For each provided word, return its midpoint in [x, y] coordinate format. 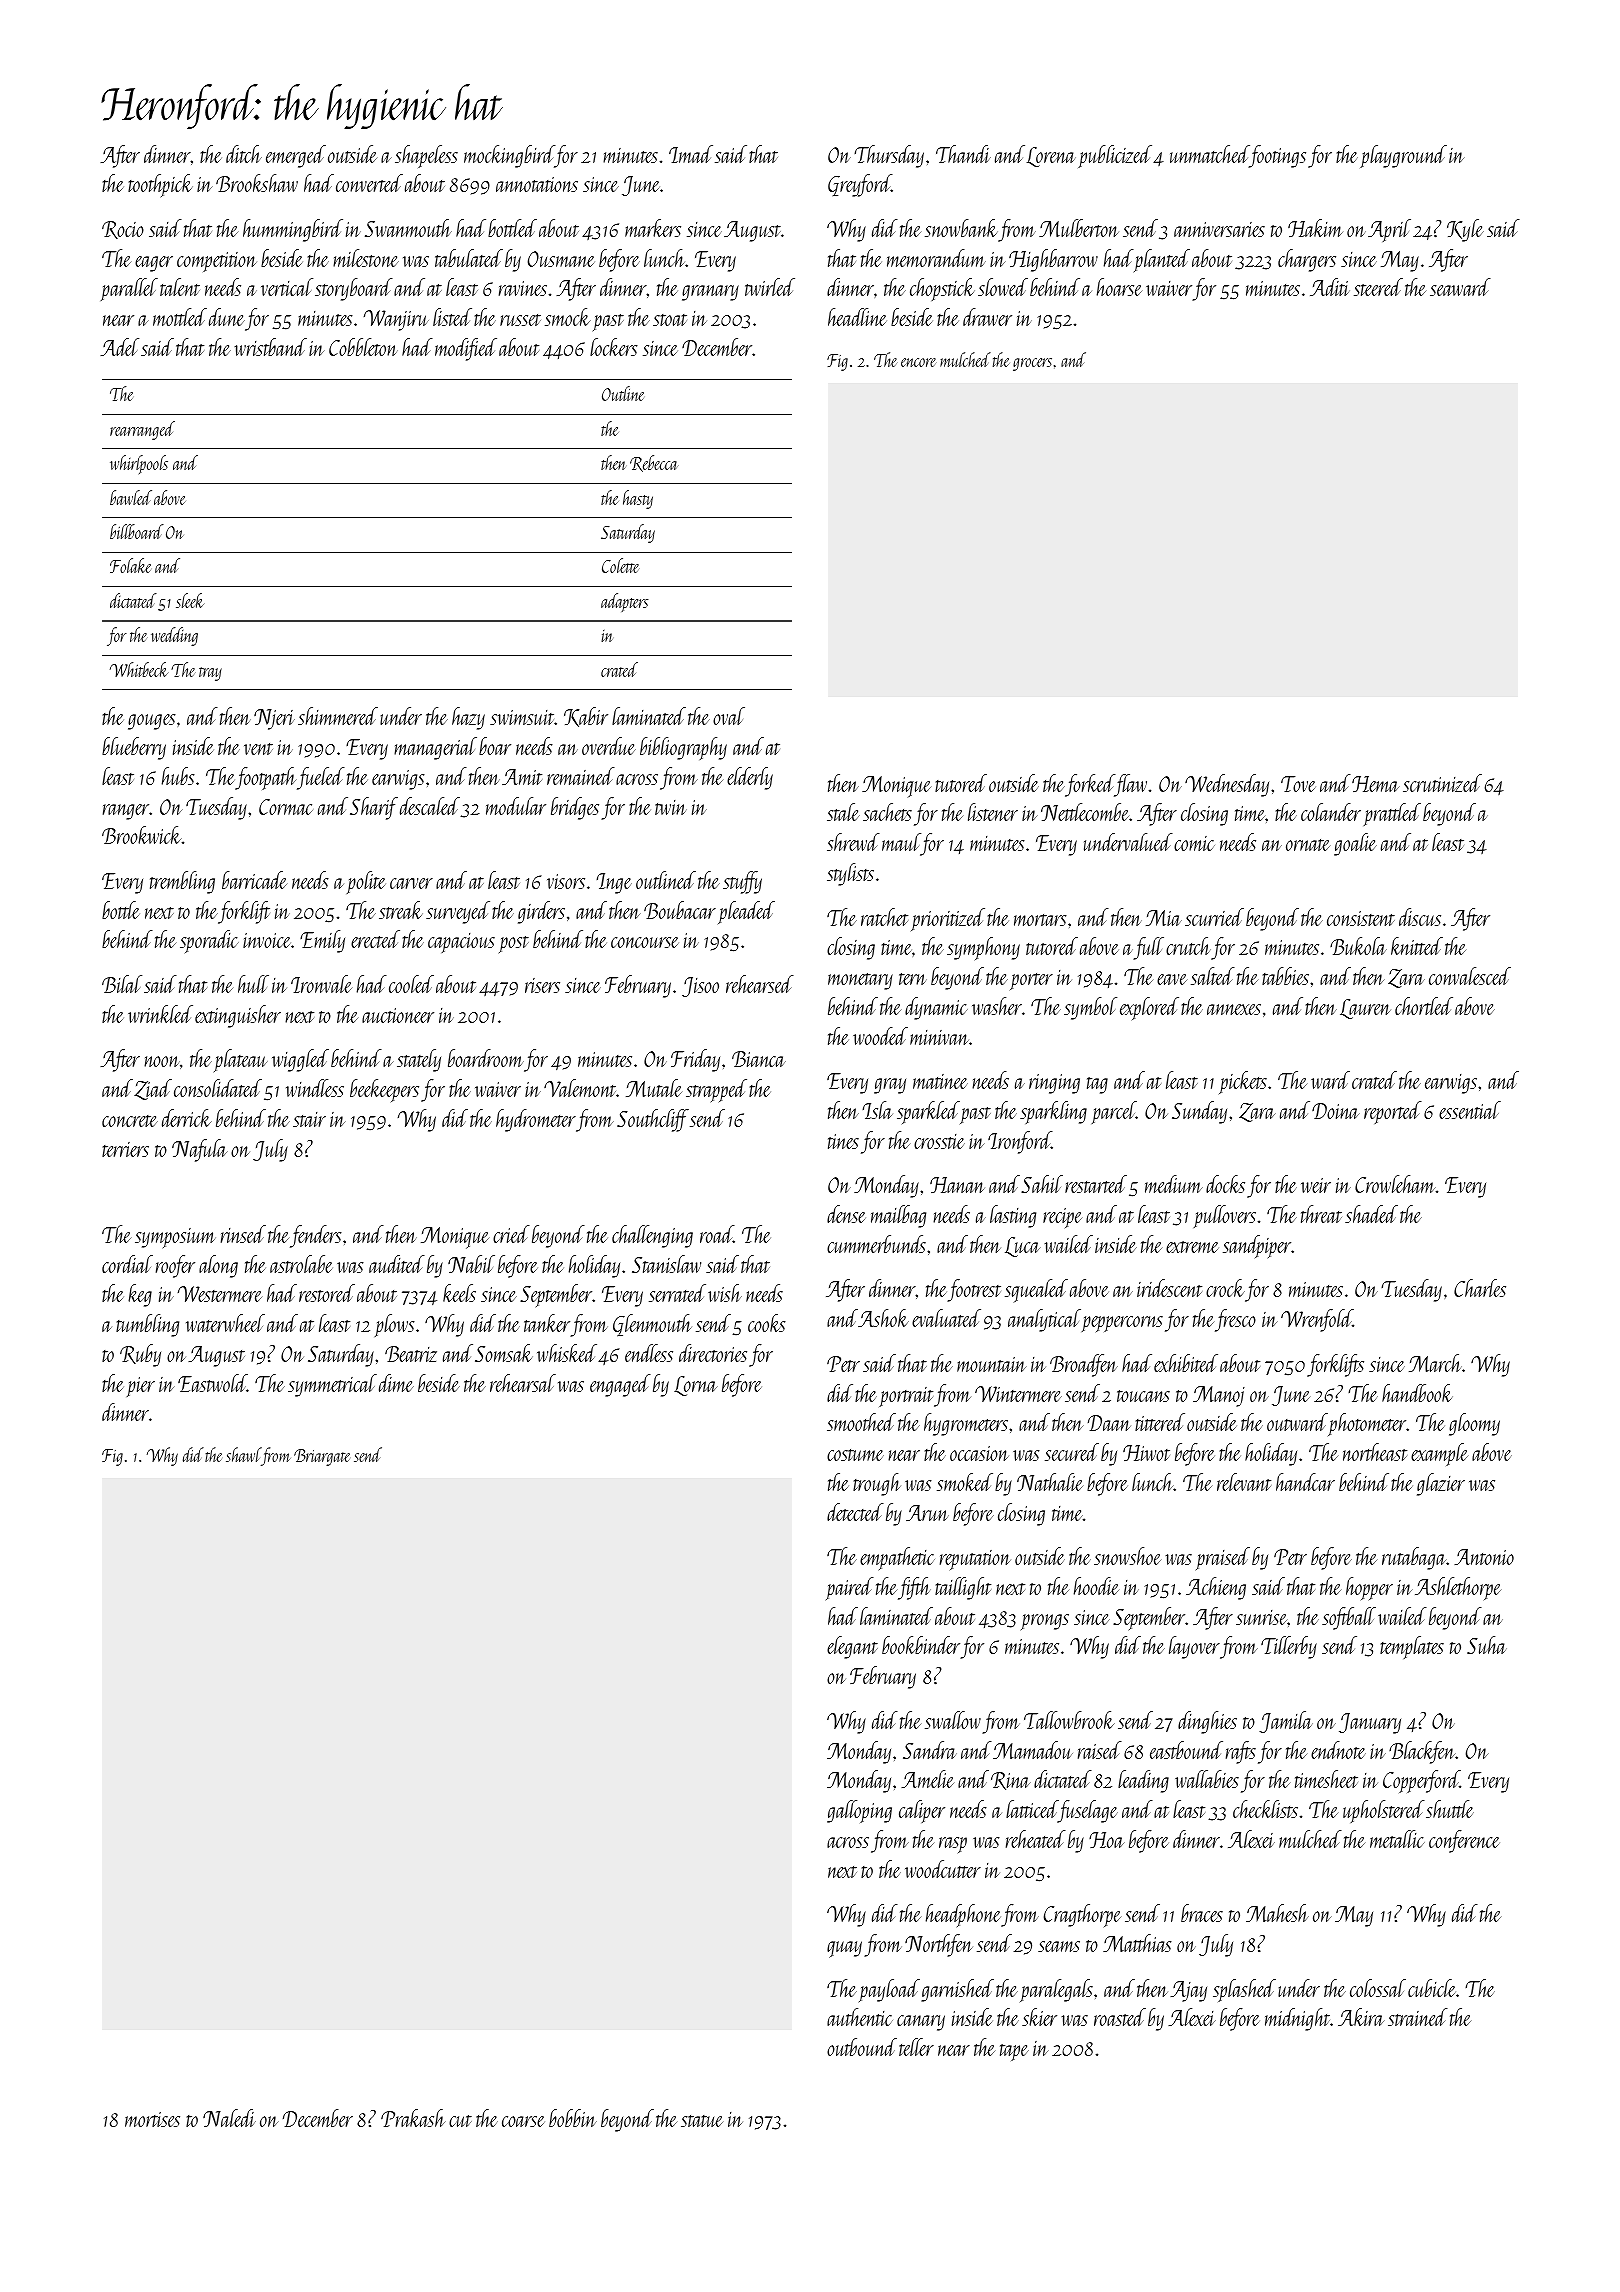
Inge [614, 883]
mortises [152, 2119]
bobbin [573, 2118]
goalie [1355, 844]
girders [541, 912]
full [1148, 948]
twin [671, 807]
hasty [638, 499]
